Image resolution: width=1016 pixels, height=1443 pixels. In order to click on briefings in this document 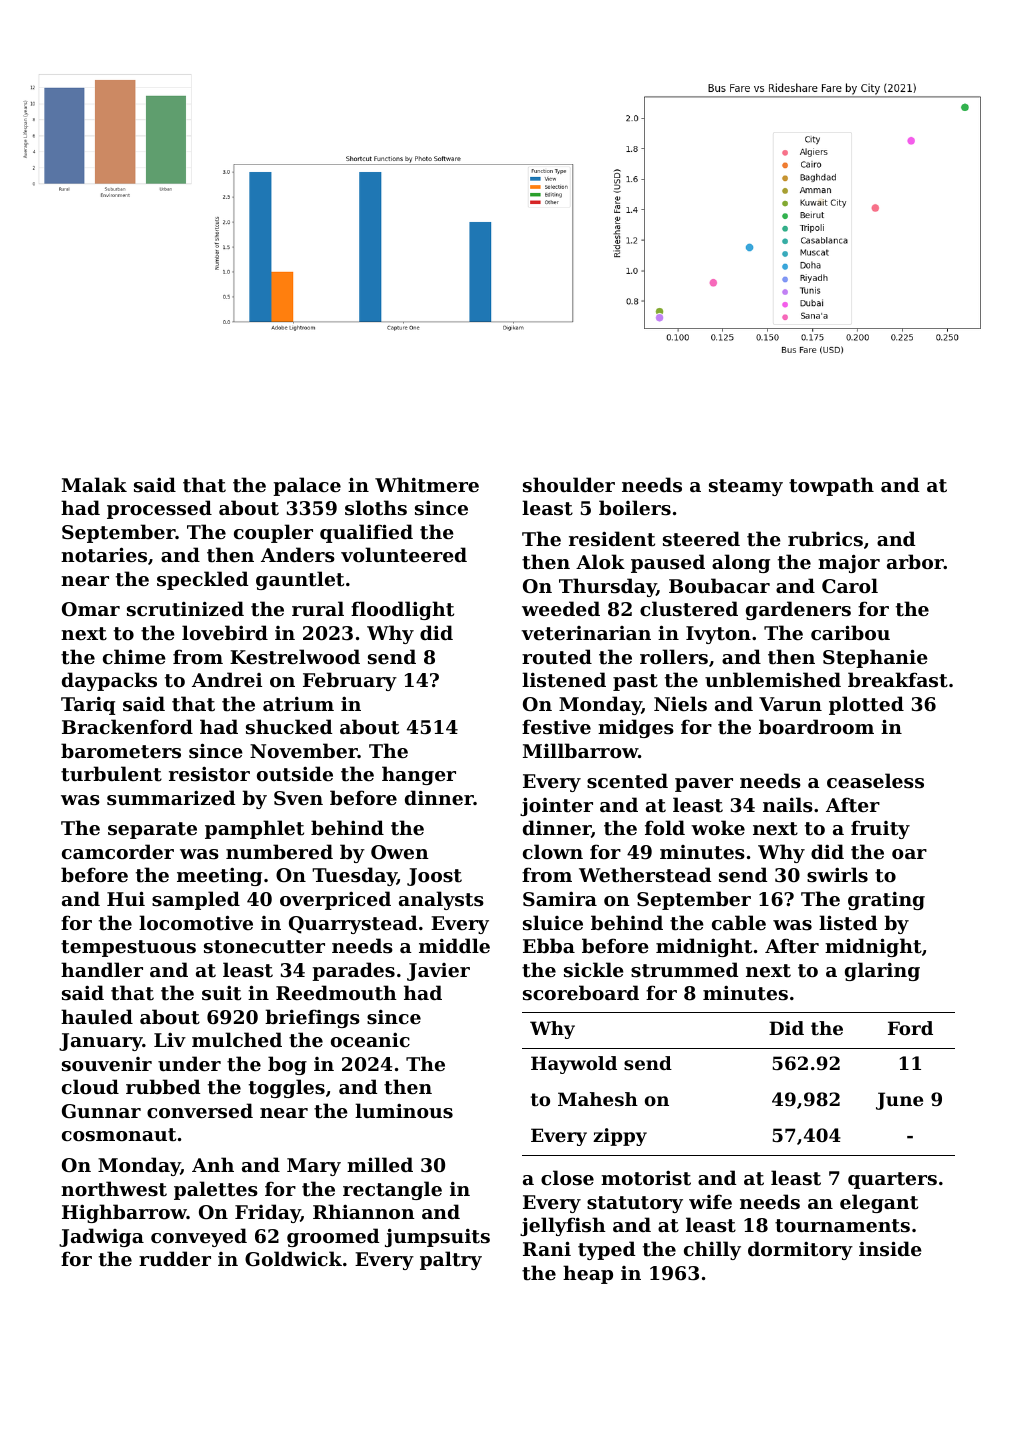, I will do `click(312, 1018)`.
